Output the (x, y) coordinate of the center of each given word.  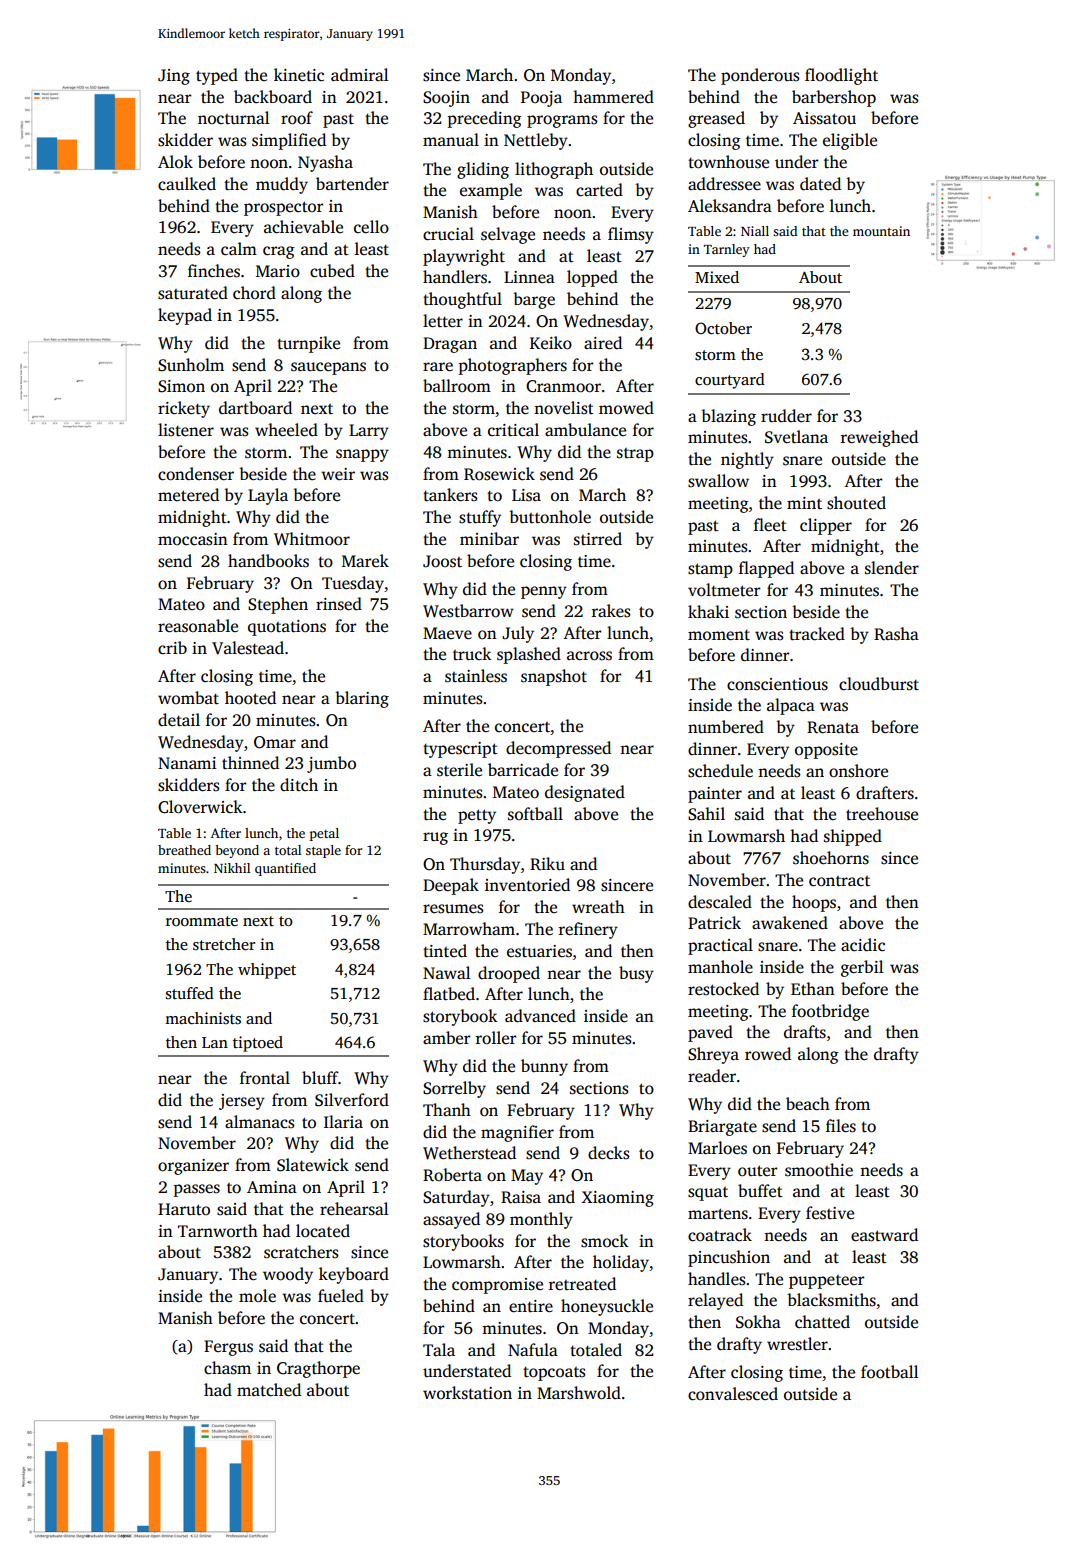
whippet (267, 971)
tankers (450, 495)
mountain (881, 231)
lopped (592, 278)
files (841, 1126)
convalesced (733, 1394)
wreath (598, 907)
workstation (467, 1393)
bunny (544, 1067)
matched (269, 1390)
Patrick (714, 923)
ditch (299, 785)
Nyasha (325, 163)
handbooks (268, 561)
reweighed (879, 438)
